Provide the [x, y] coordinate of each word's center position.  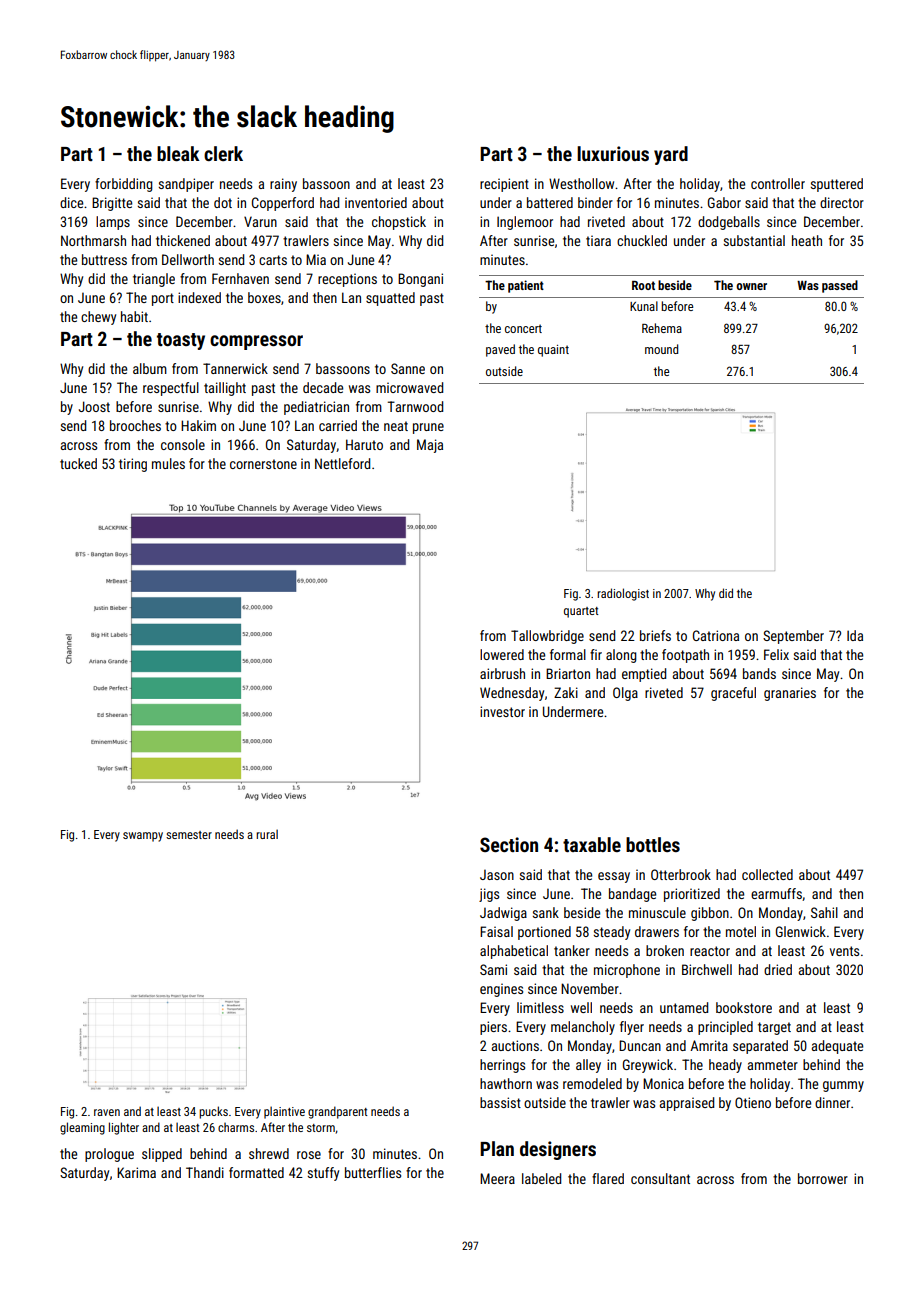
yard [671, 155]
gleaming [82, 1128]
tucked [78, 463]
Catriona [716, 635]
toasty [181, 341]
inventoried [376, 202]
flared [608, 1178]
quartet [581, 612]
